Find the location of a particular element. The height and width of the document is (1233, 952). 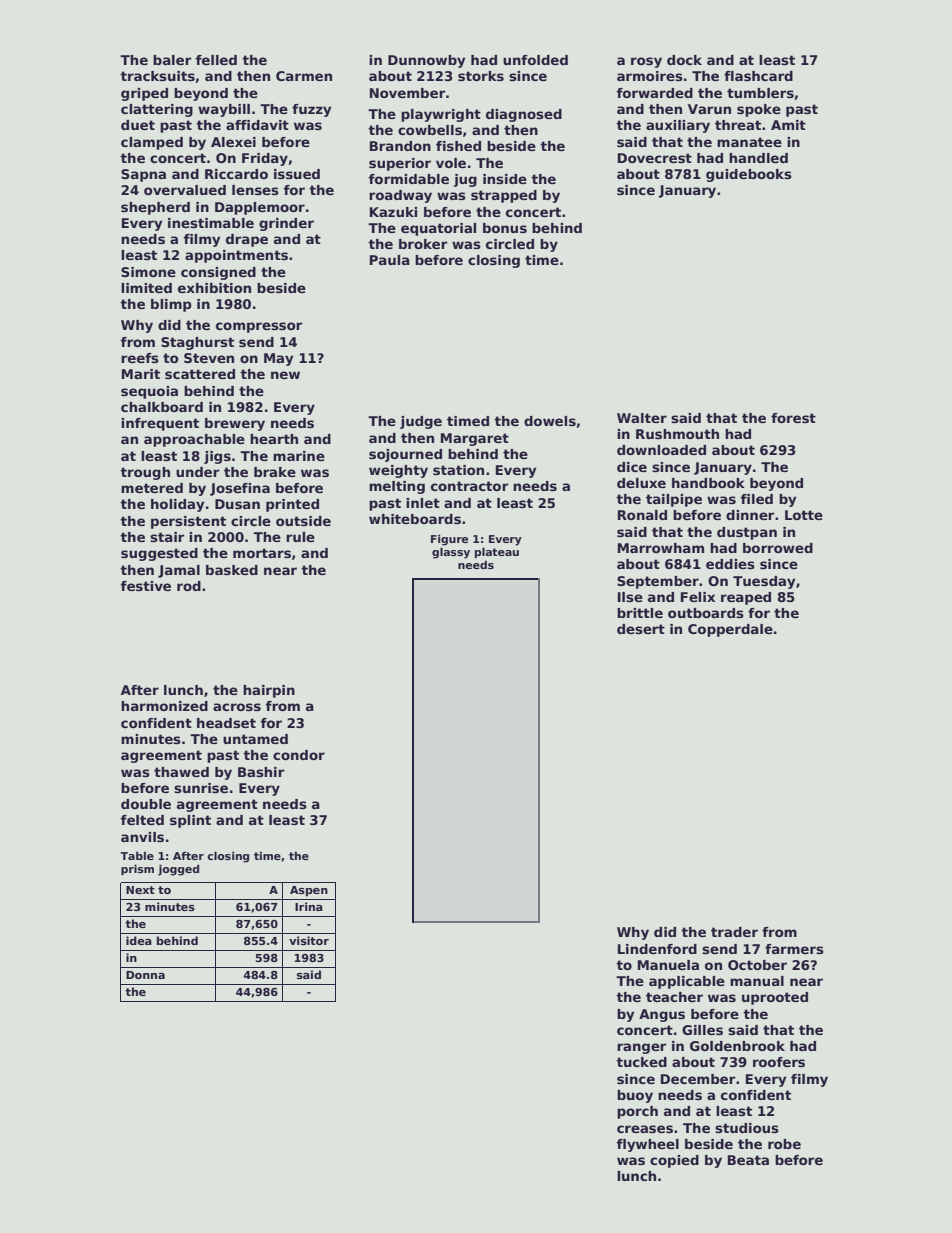

metered is located at coordinates (152, 488).
